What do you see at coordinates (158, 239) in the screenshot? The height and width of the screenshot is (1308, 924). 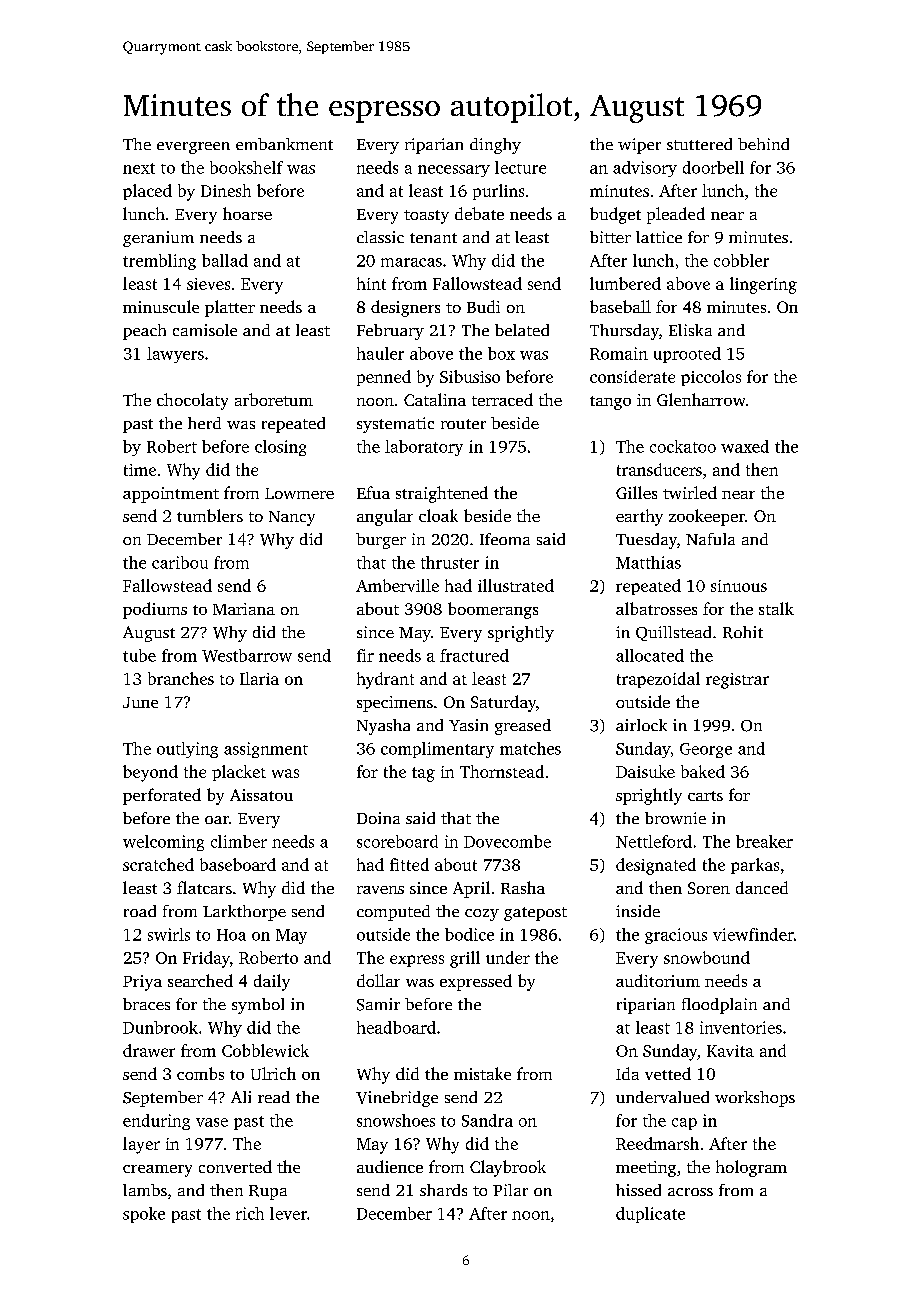 I see `geranium` at bounding box center [158, 239].
